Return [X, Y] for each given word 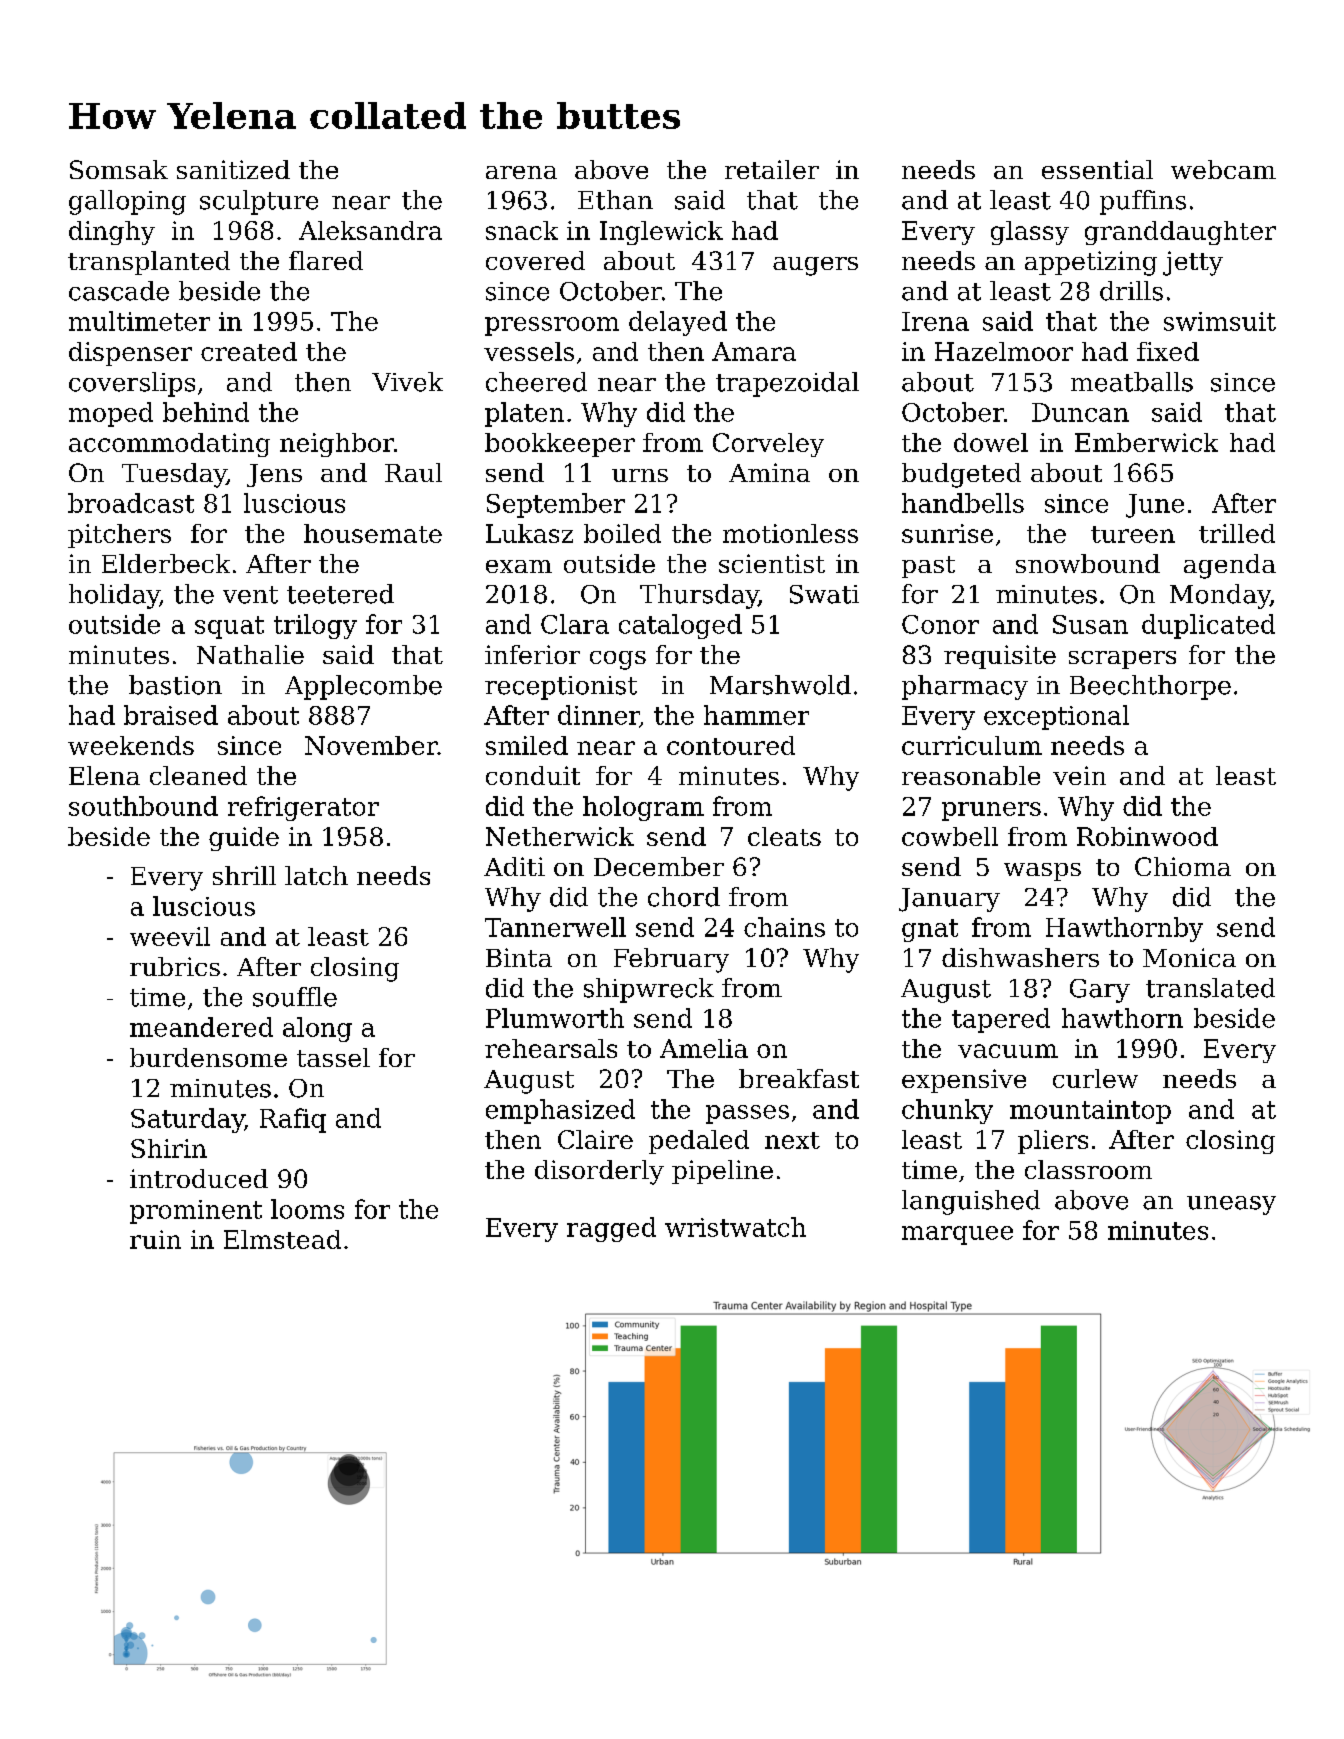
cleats [784, 836]
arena [521, 172]
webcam [1223, 169]
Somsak [119, 169]
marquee [957, 1235]
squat [229, 627]
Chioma [1183, 866]
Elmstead [282, 1239]
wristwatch [735, 1227]
